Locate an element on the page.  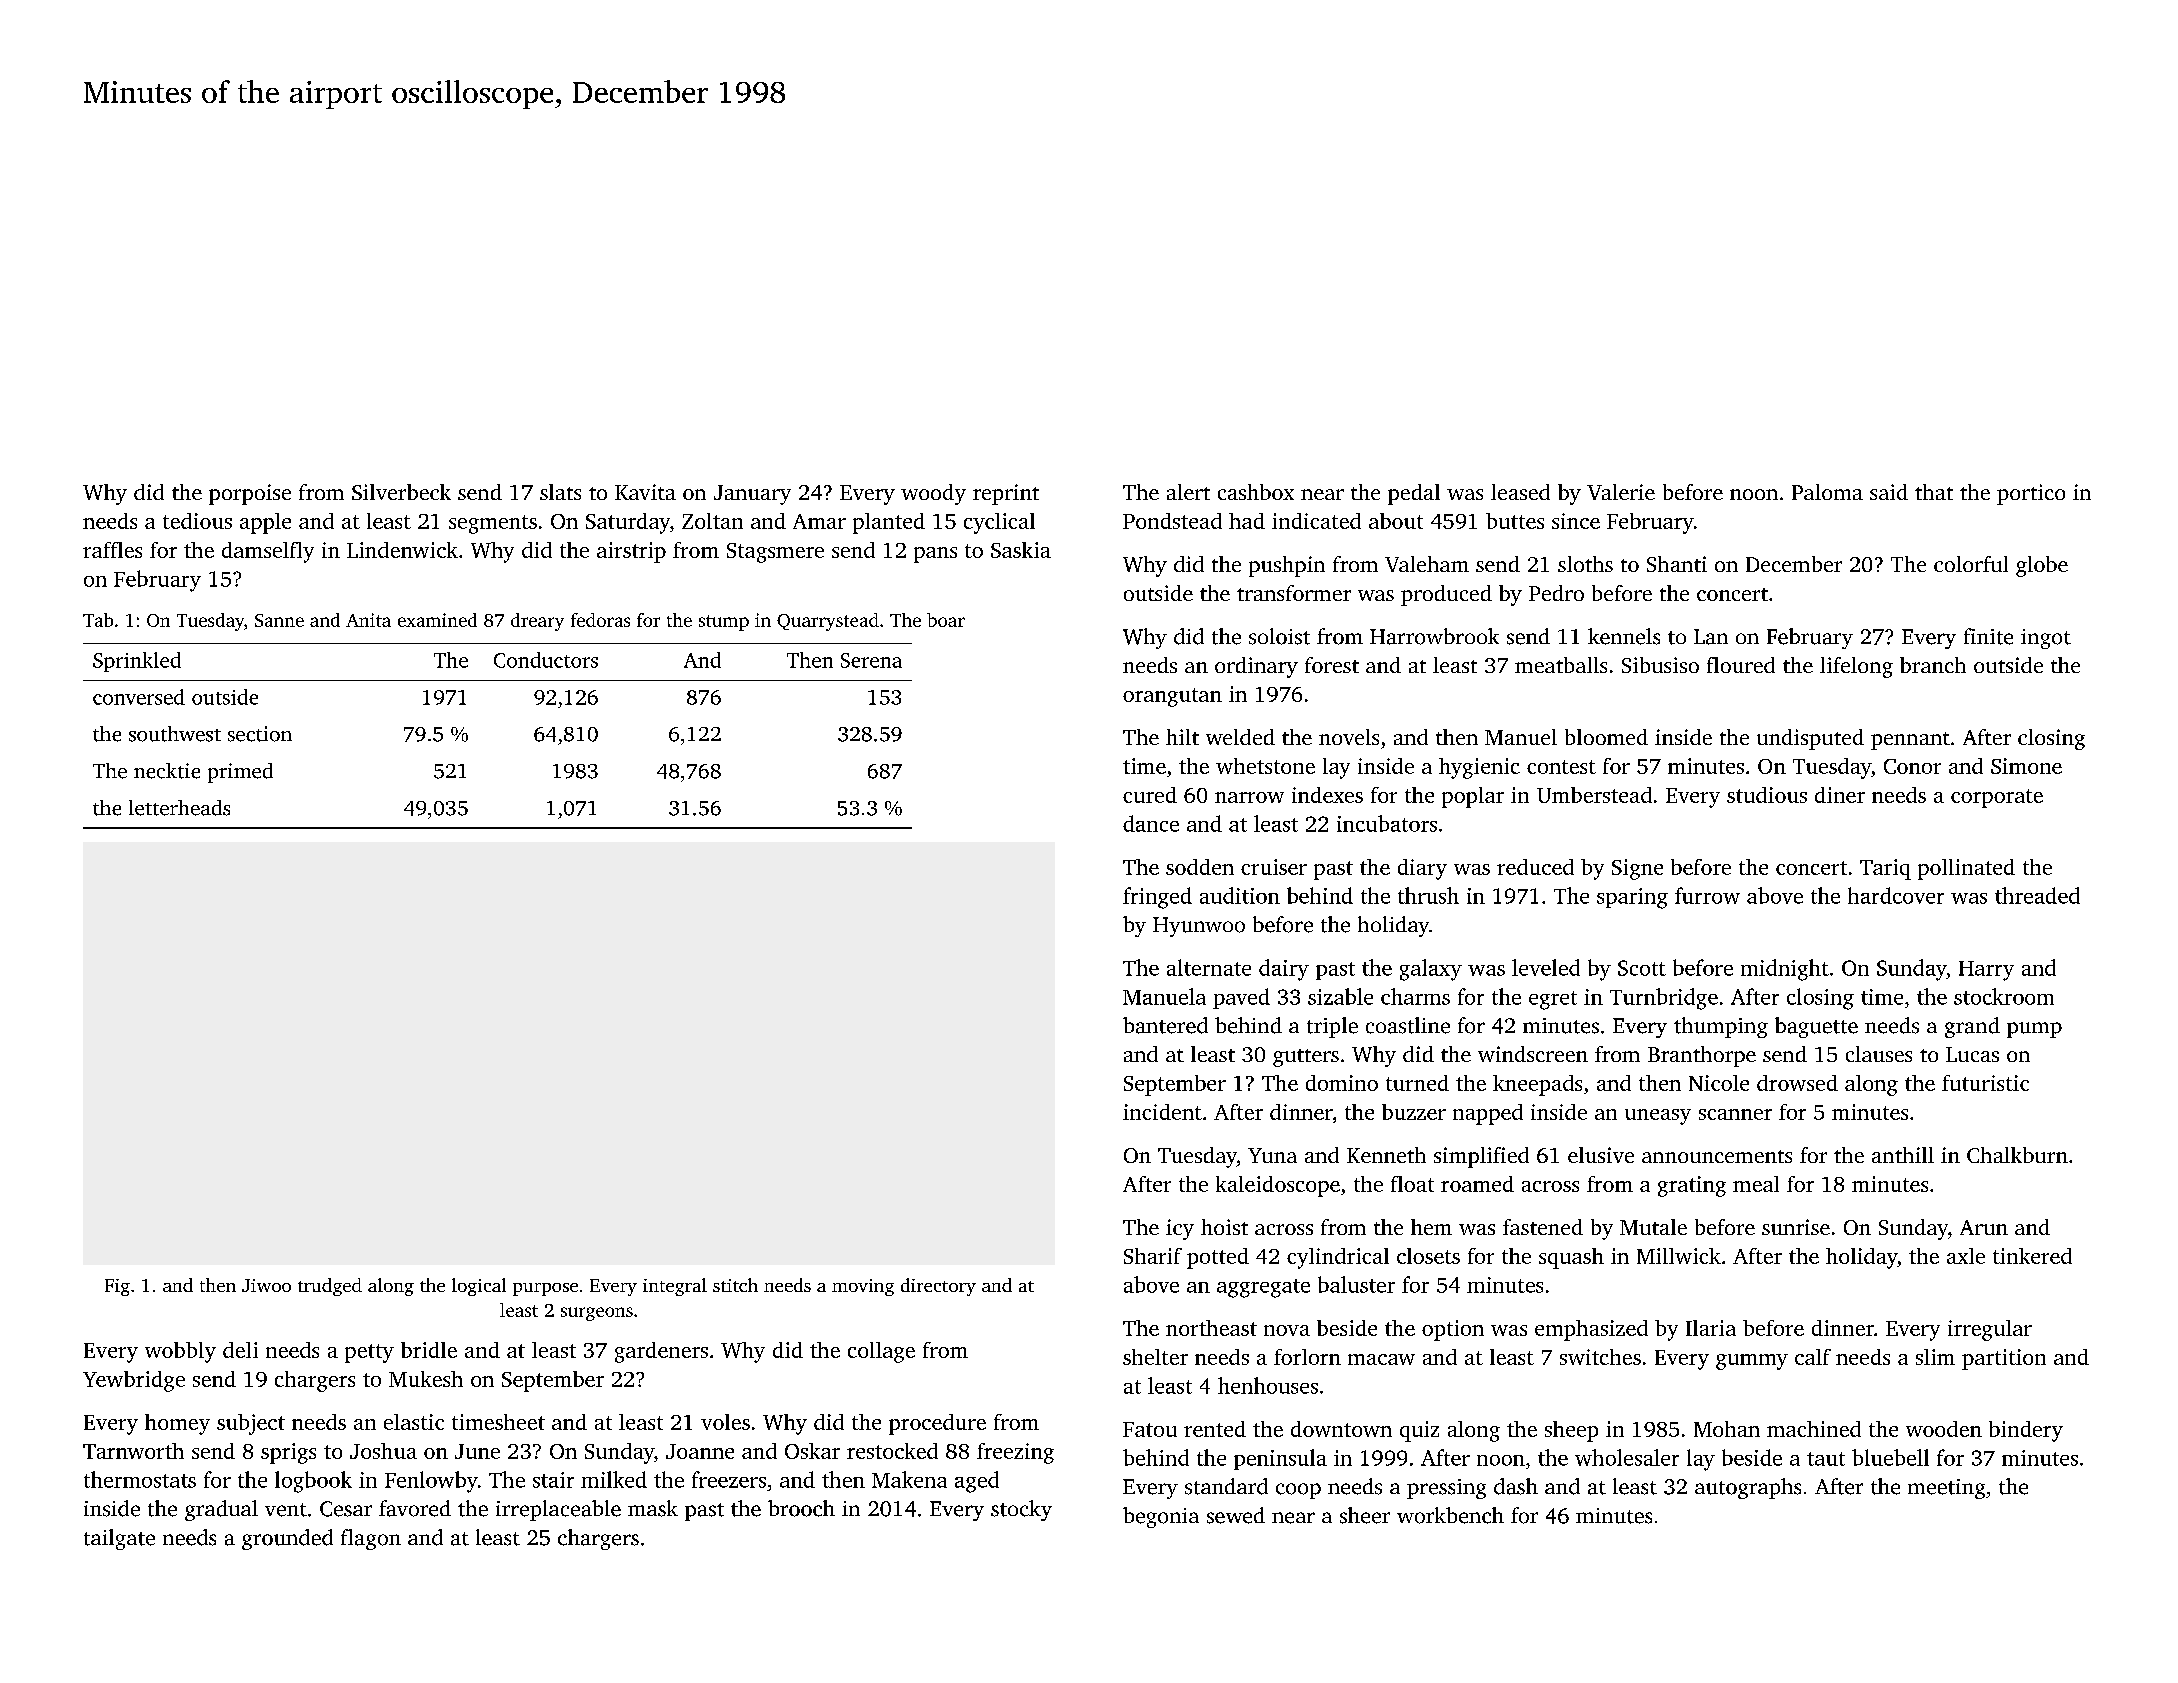
Arun is located at coordinates (1984, 1227).
